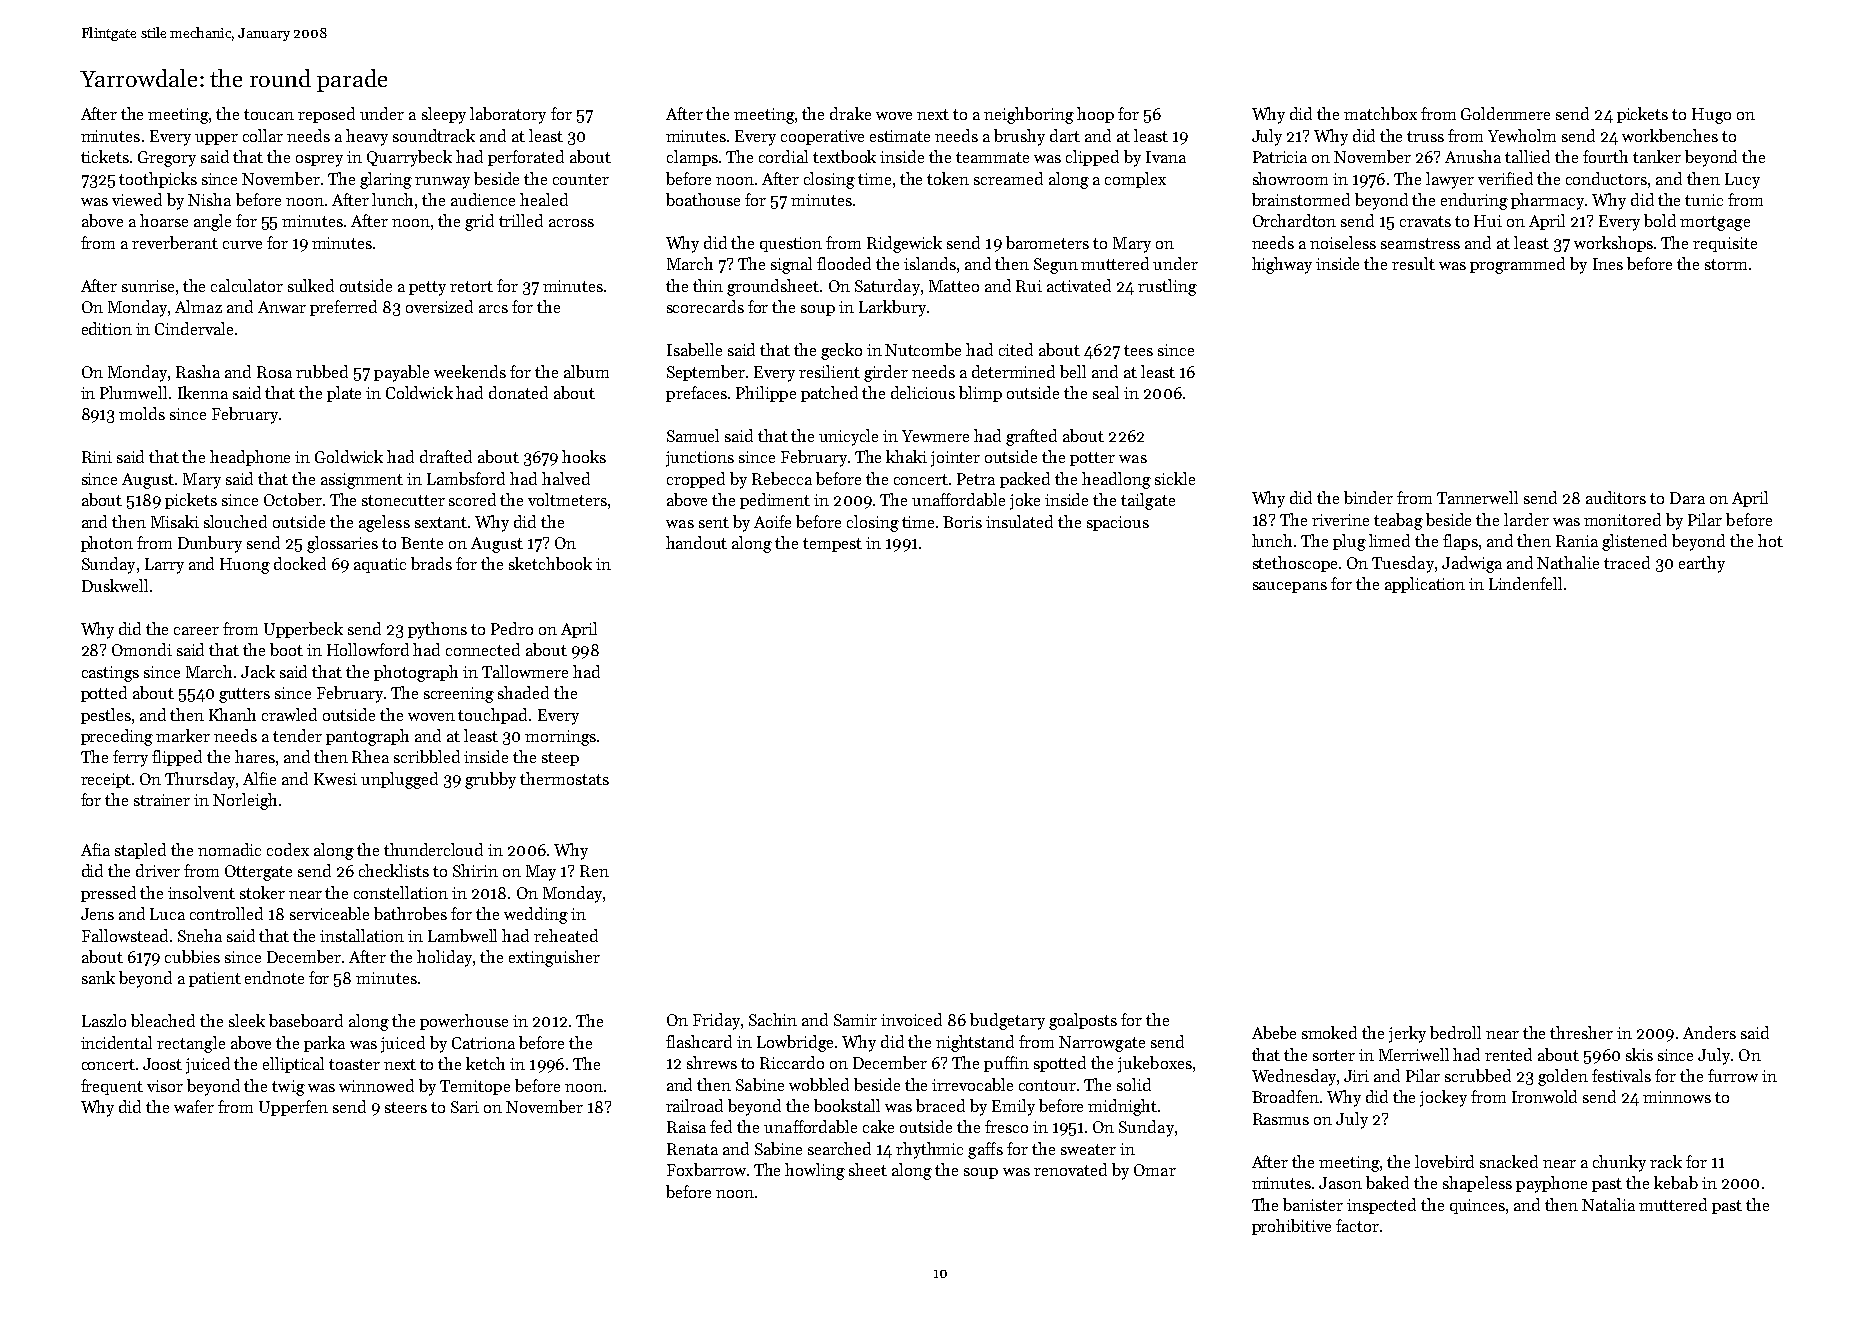  What do you see at coordinates (269, 114) in the screenshot?
I see `toucan` at bounding box center [269, 114].
